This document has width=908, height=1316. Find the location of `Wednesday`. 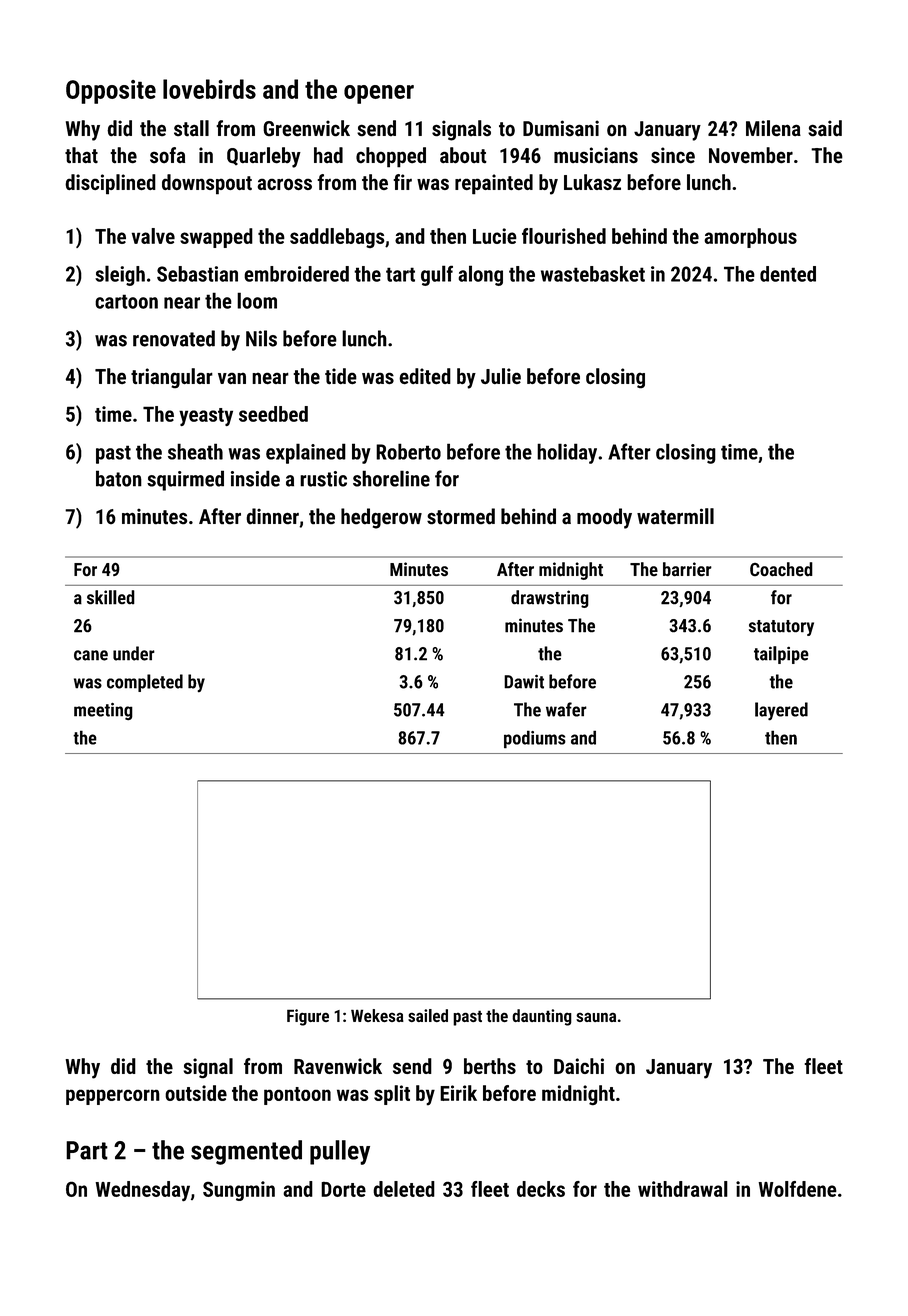

Wednesday is located at coordinates (143, 1191).
